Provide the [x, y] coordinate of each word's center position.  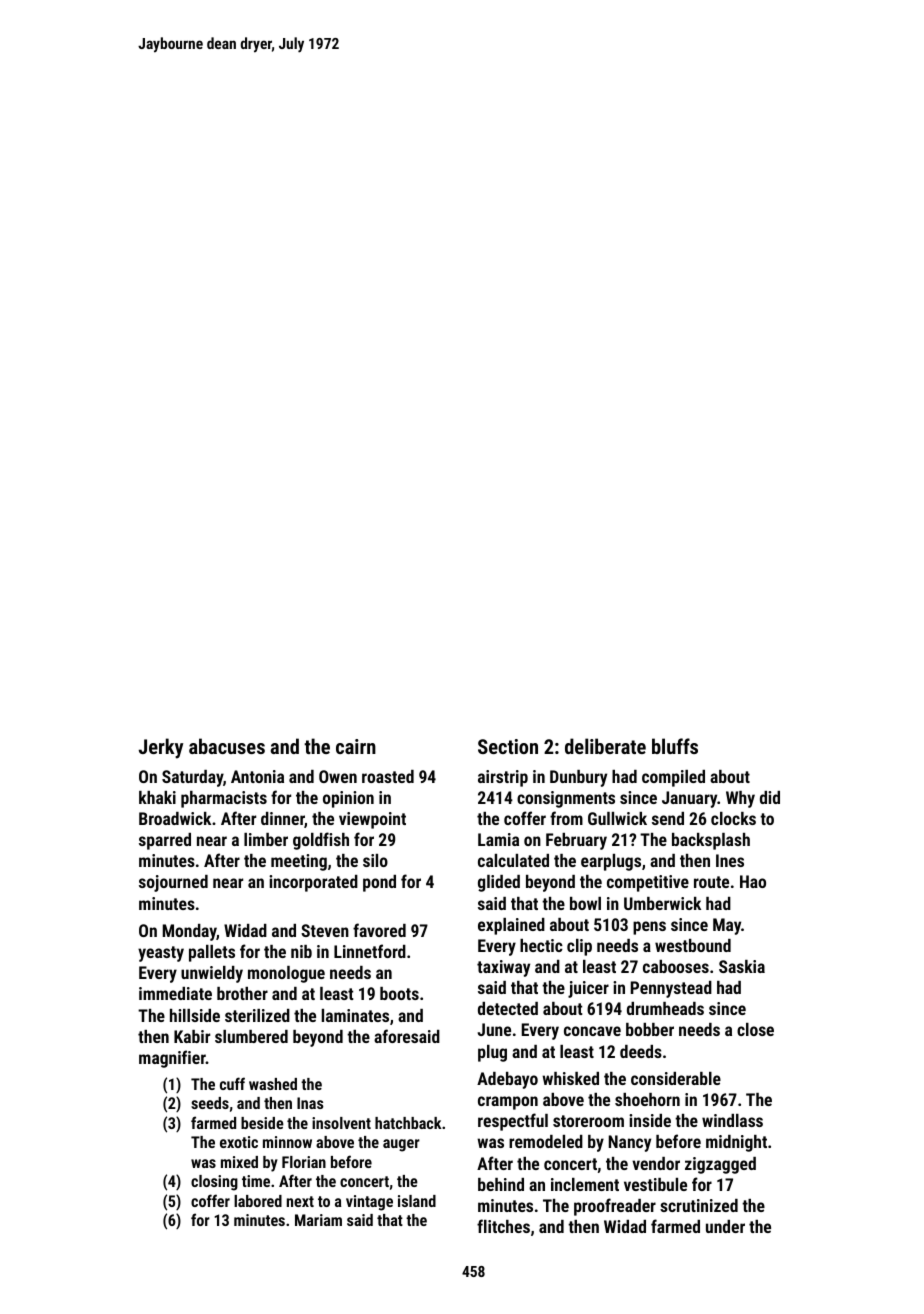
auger [401, 1145]
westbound [693, 945]
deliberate [605, 746]
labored [258, 1201]
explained [511, 926]
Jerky [161, 748]
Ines [730, 860]
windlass [732, 1120]
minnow [287, 1142]
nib [301, 951]
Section [508, 746]
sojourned [173, 883]
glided [499, 883]
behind [501, 1184]
